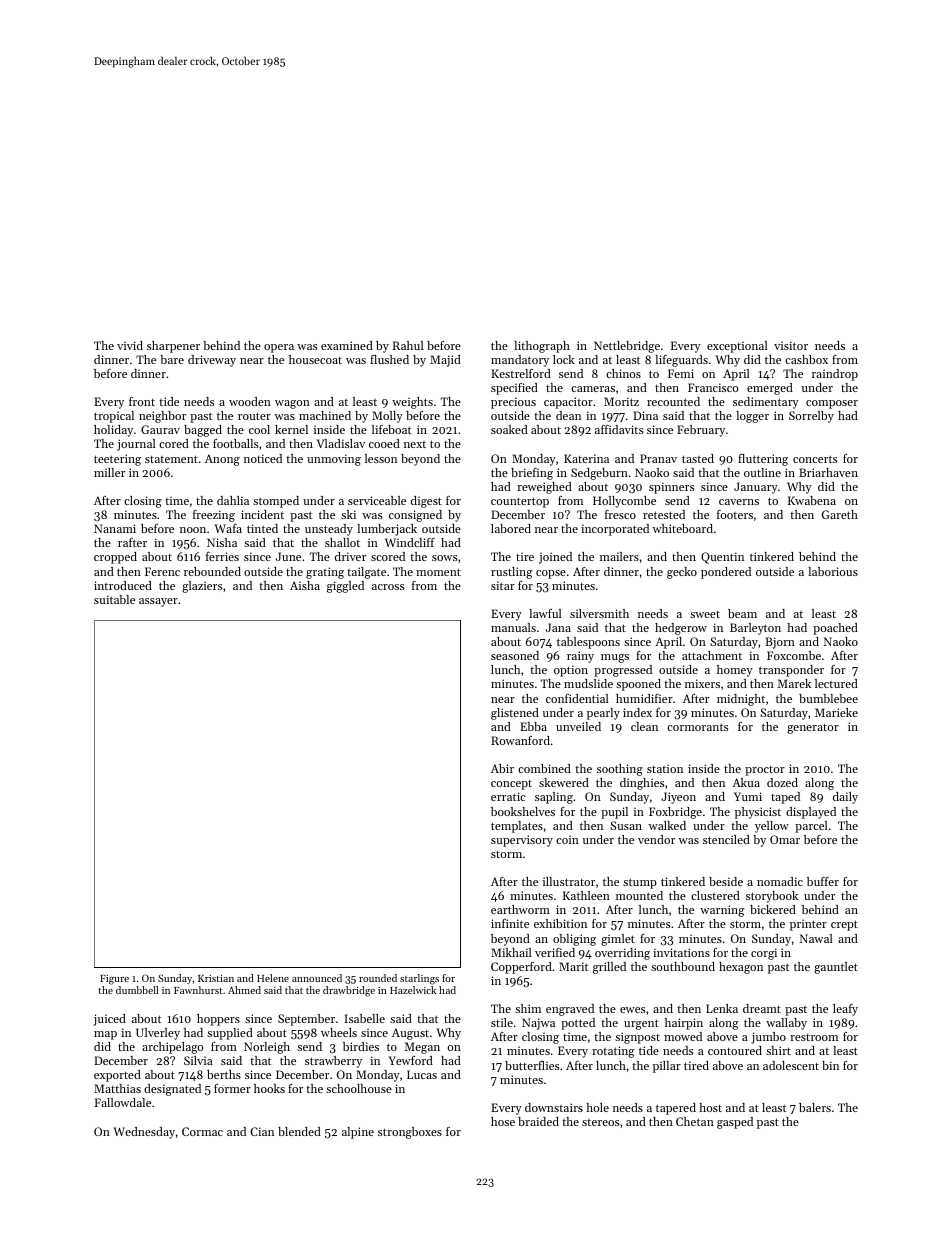  I want to click on wooden, so click(250, 401).
